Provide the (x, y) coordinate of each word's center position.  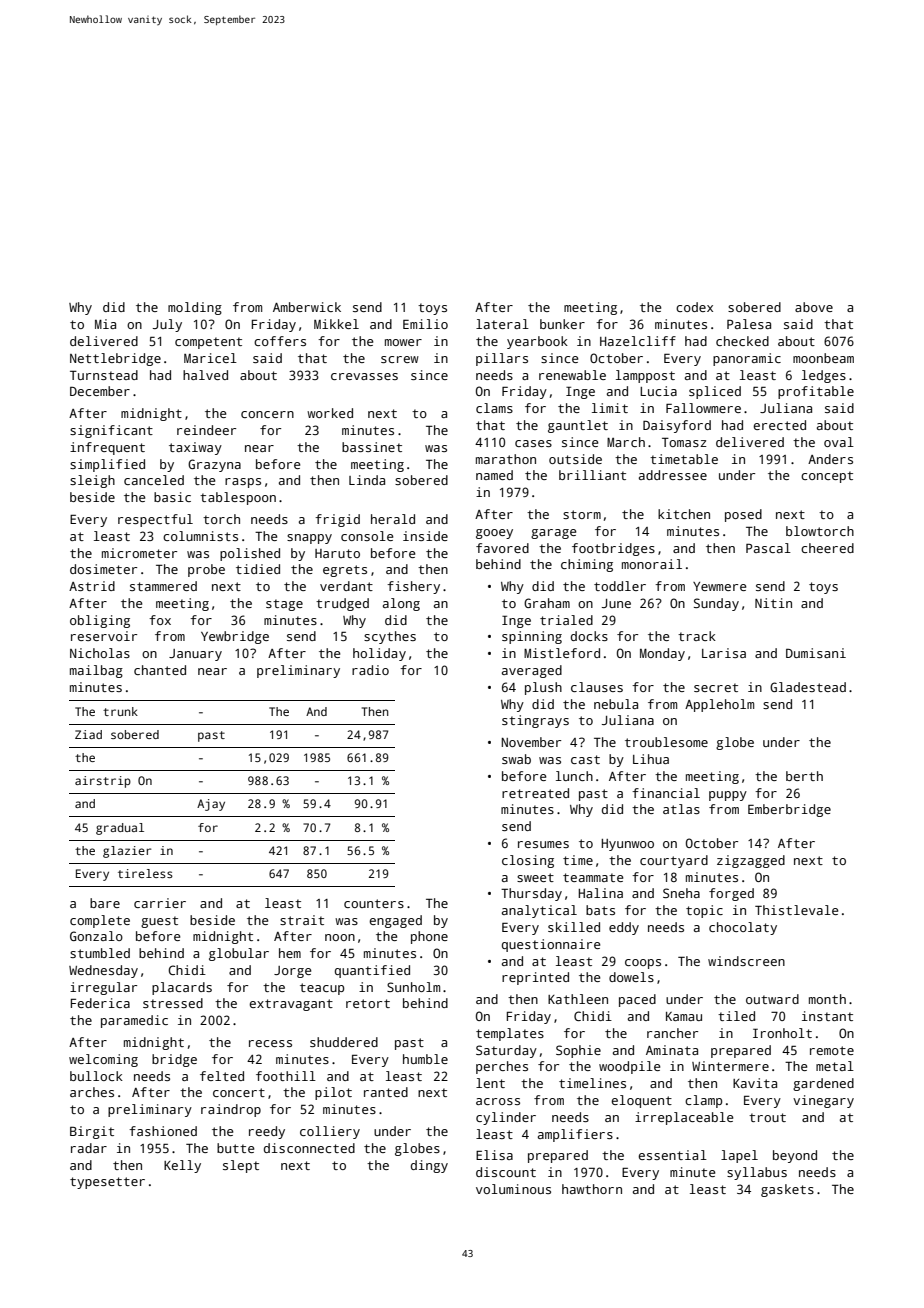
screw (400, 359)
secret (716, 687)
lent (490, 1083)
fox (160, 620)
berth (804, 776)
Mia (105, 324)
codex (694, 307)
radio (370, 670)
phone (429, 937)
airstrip (103, 782)
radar (89, 1148)
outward (772, 999)
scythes (390, 637)
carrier (160, 903)
